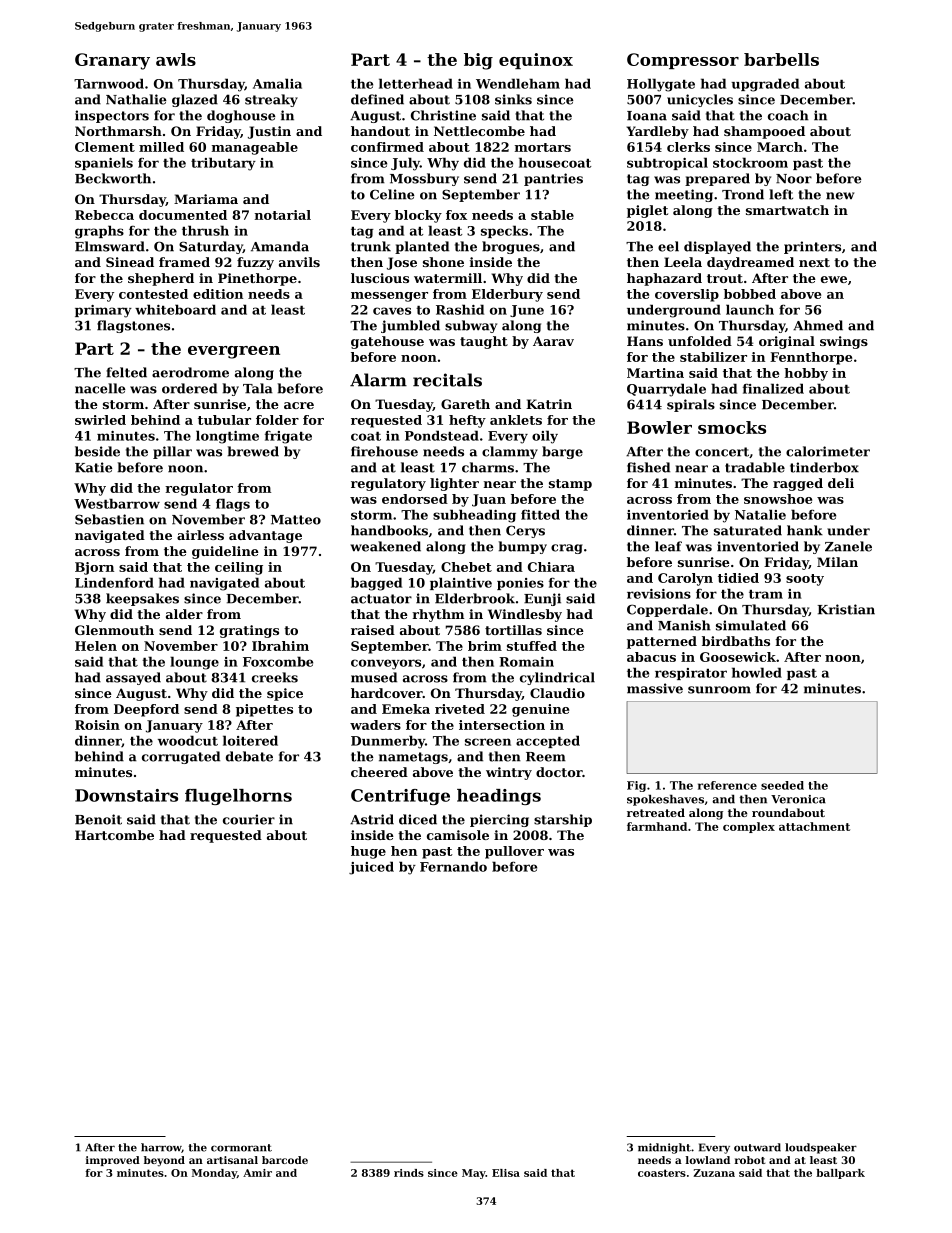 The width and height of the screenshot is (952, 1233). What do you see at coordinates (557, 693) in the screenshot?
I see `Claudio` at bounding box center [557, 693].
